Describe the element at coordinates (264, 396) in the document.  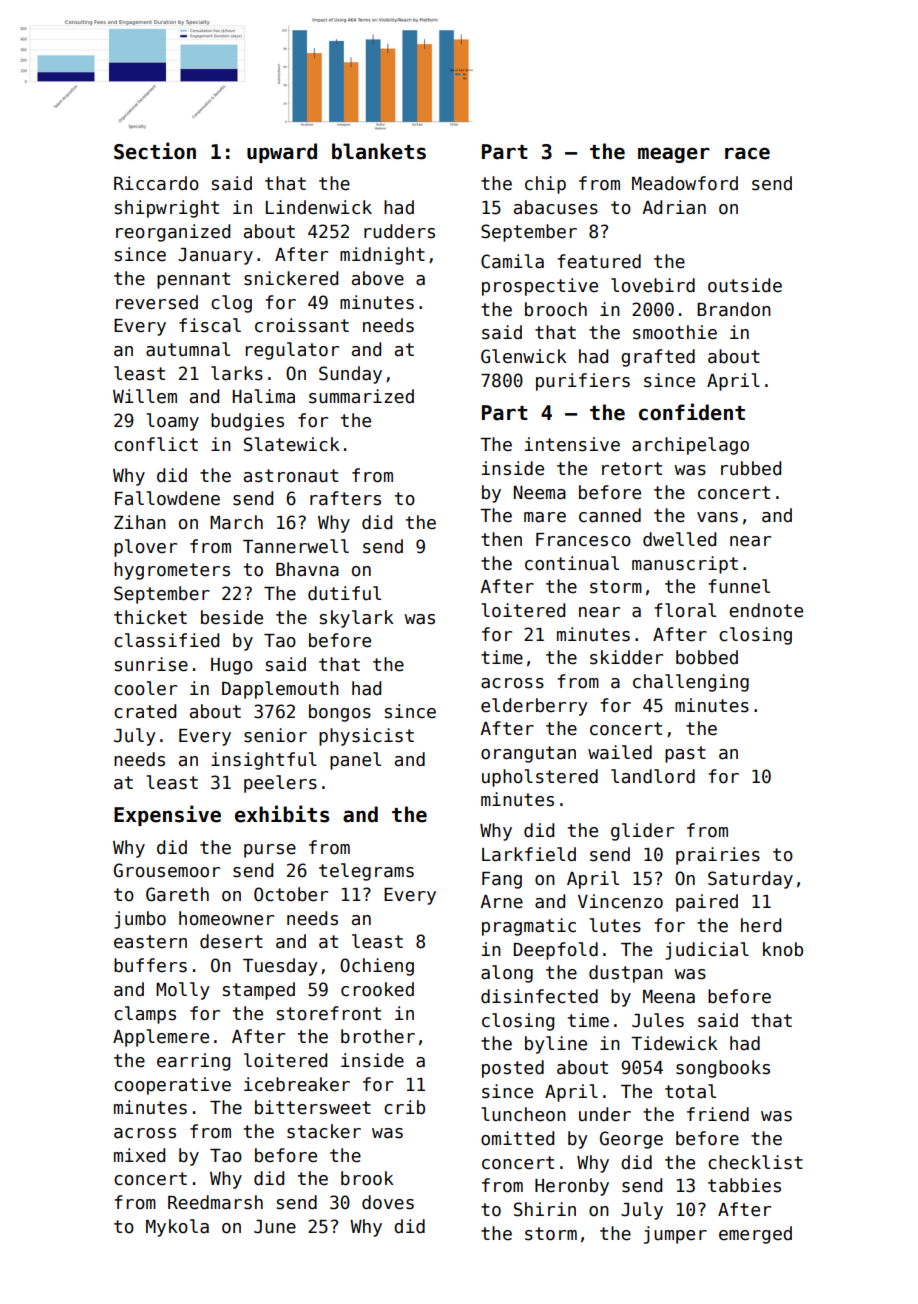
I see `Halima` at that location.
